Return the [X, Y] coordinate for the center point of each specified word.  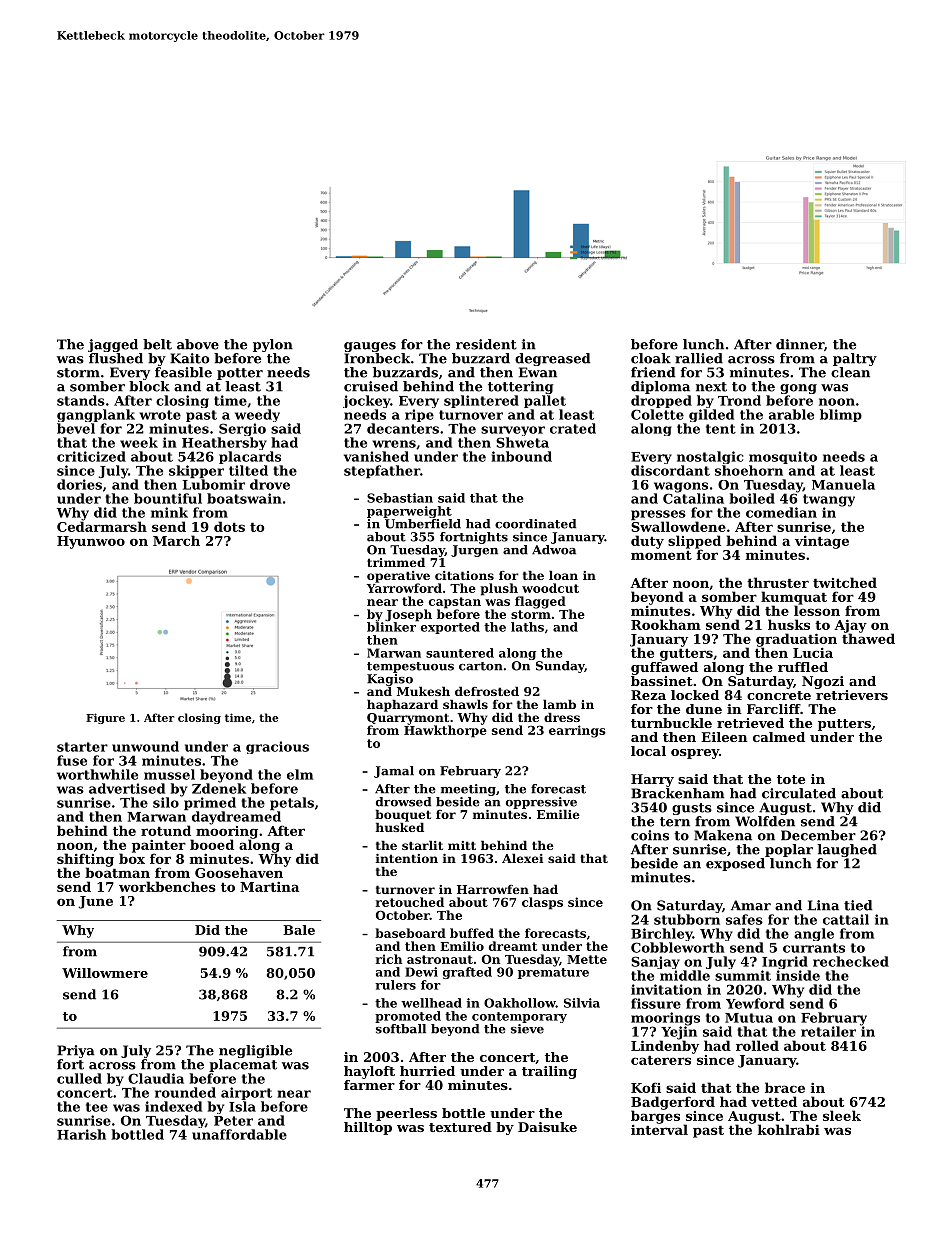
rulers [395, 985]
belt [157, 344]
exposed [735, 864]
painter [159, 846]
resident [486, 344]
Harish [81, 1134]
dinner [800, 344]
